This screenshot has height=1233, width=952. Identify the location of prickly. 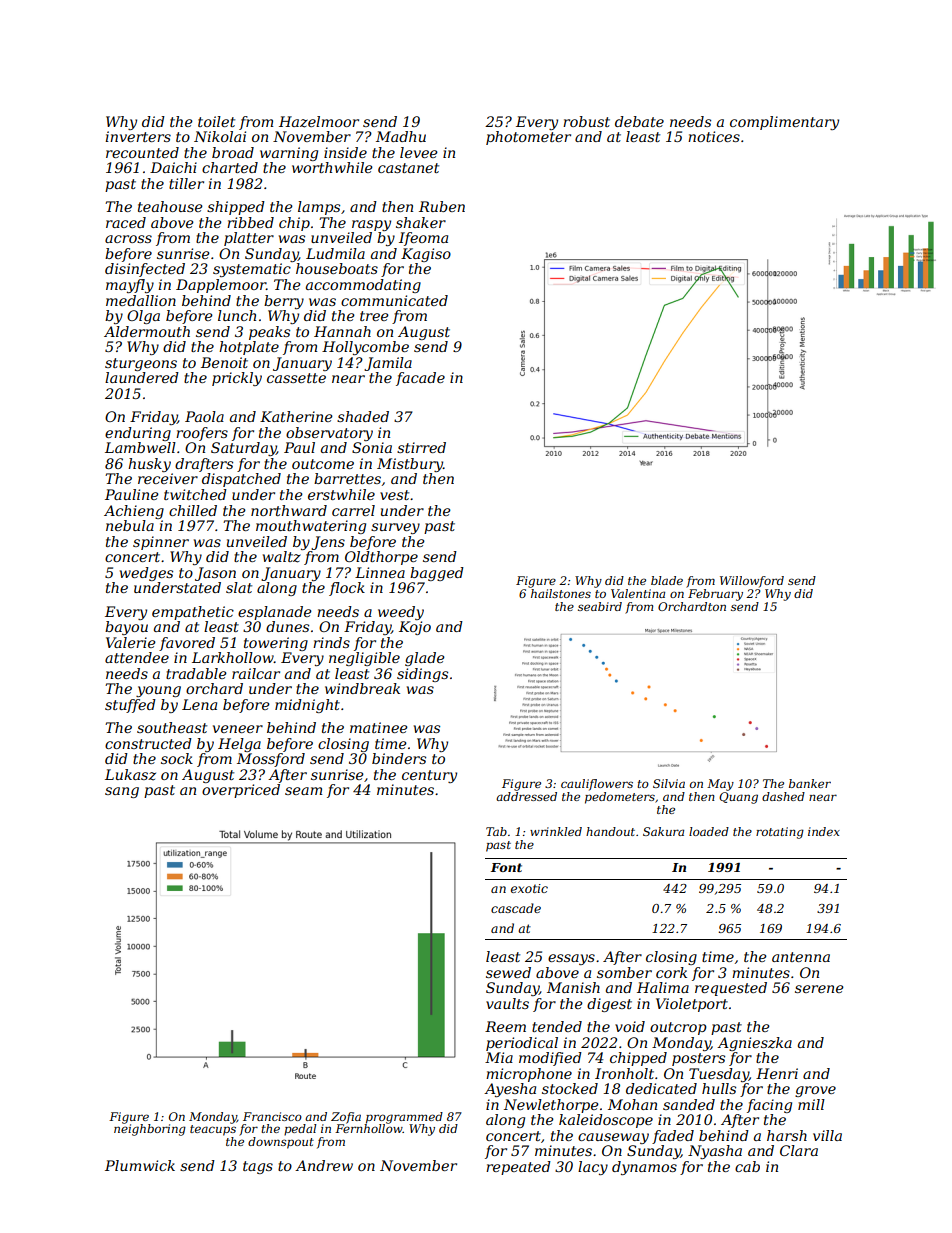
(237, 379).
